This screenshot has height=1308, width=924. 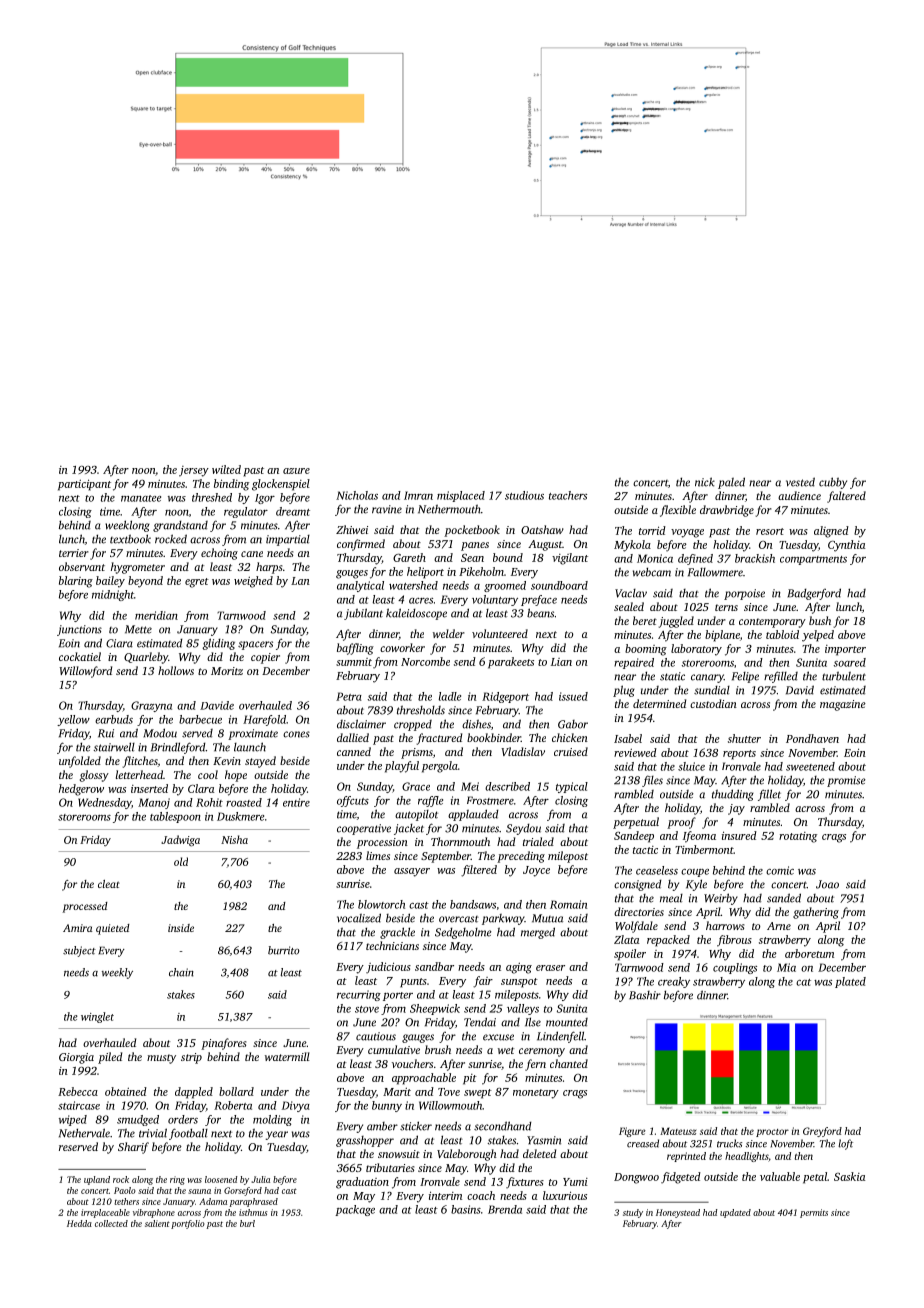 What do you see at coordinates (813, 560) in the screenshot?
I see `compartments` at bounding box center [813, 560].
